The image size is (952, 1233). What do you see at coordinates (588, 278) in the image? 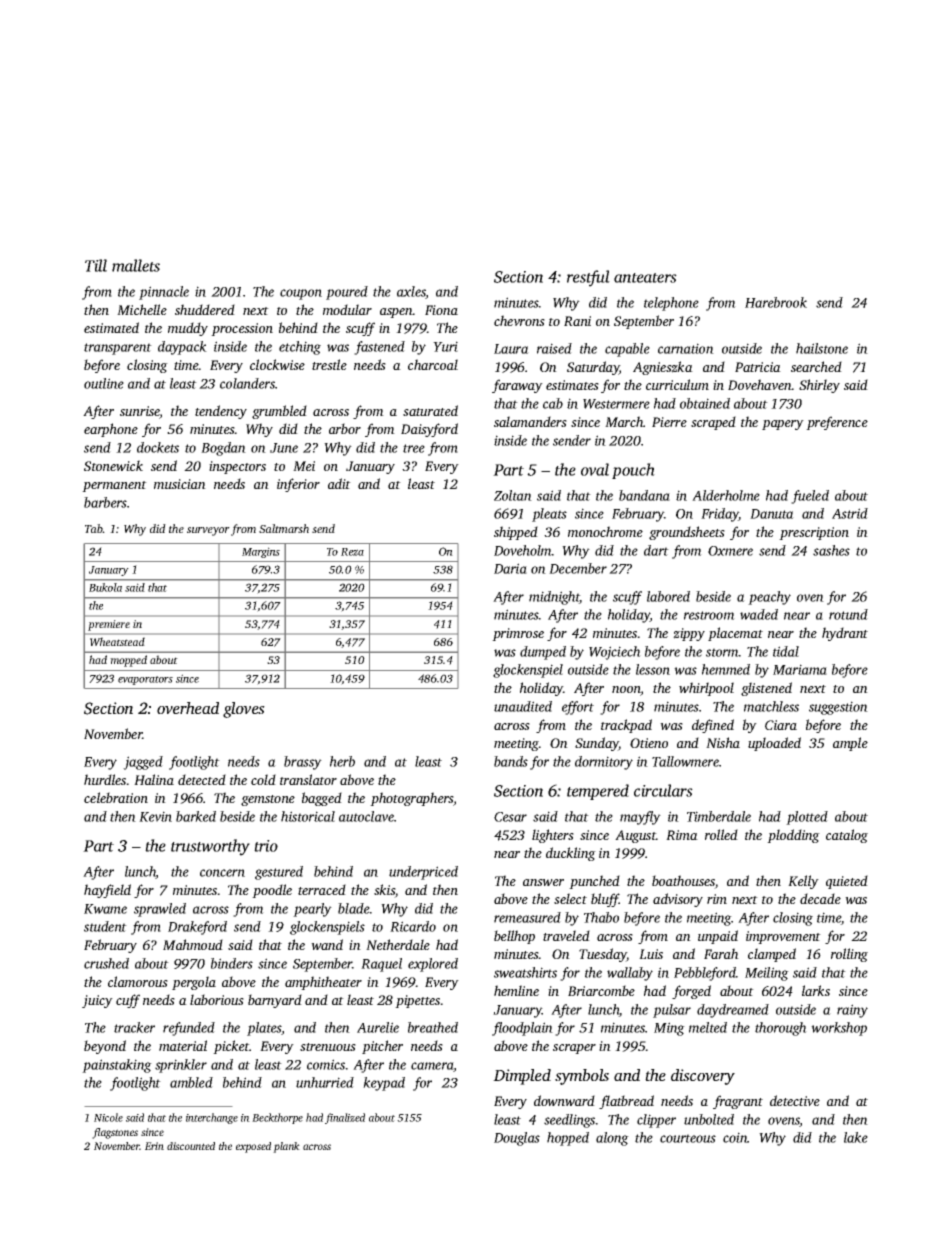
I see `restful` at bounding box center [588, 278].
